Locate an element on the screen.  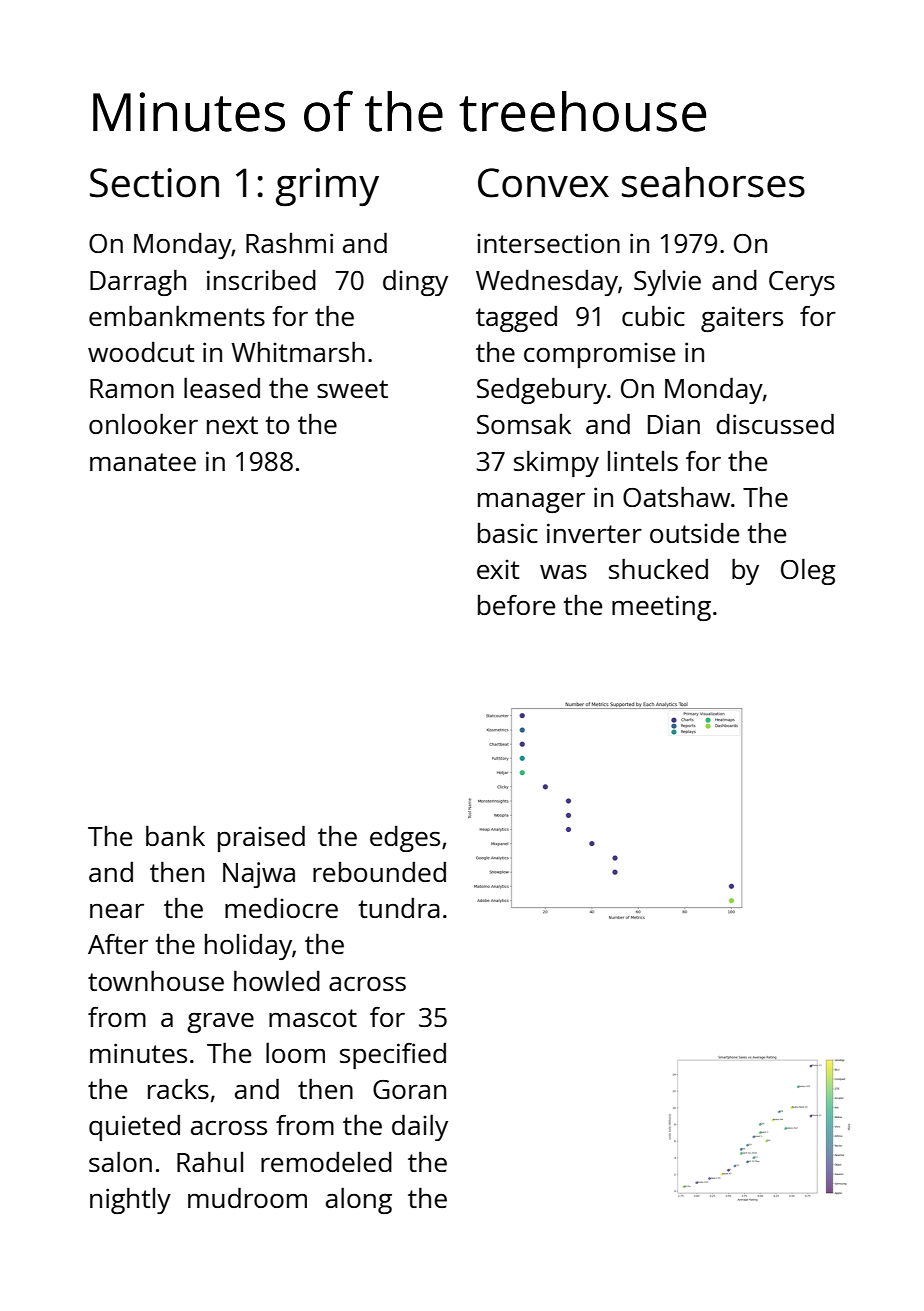
sweet is located at coordinates (352, 389).
